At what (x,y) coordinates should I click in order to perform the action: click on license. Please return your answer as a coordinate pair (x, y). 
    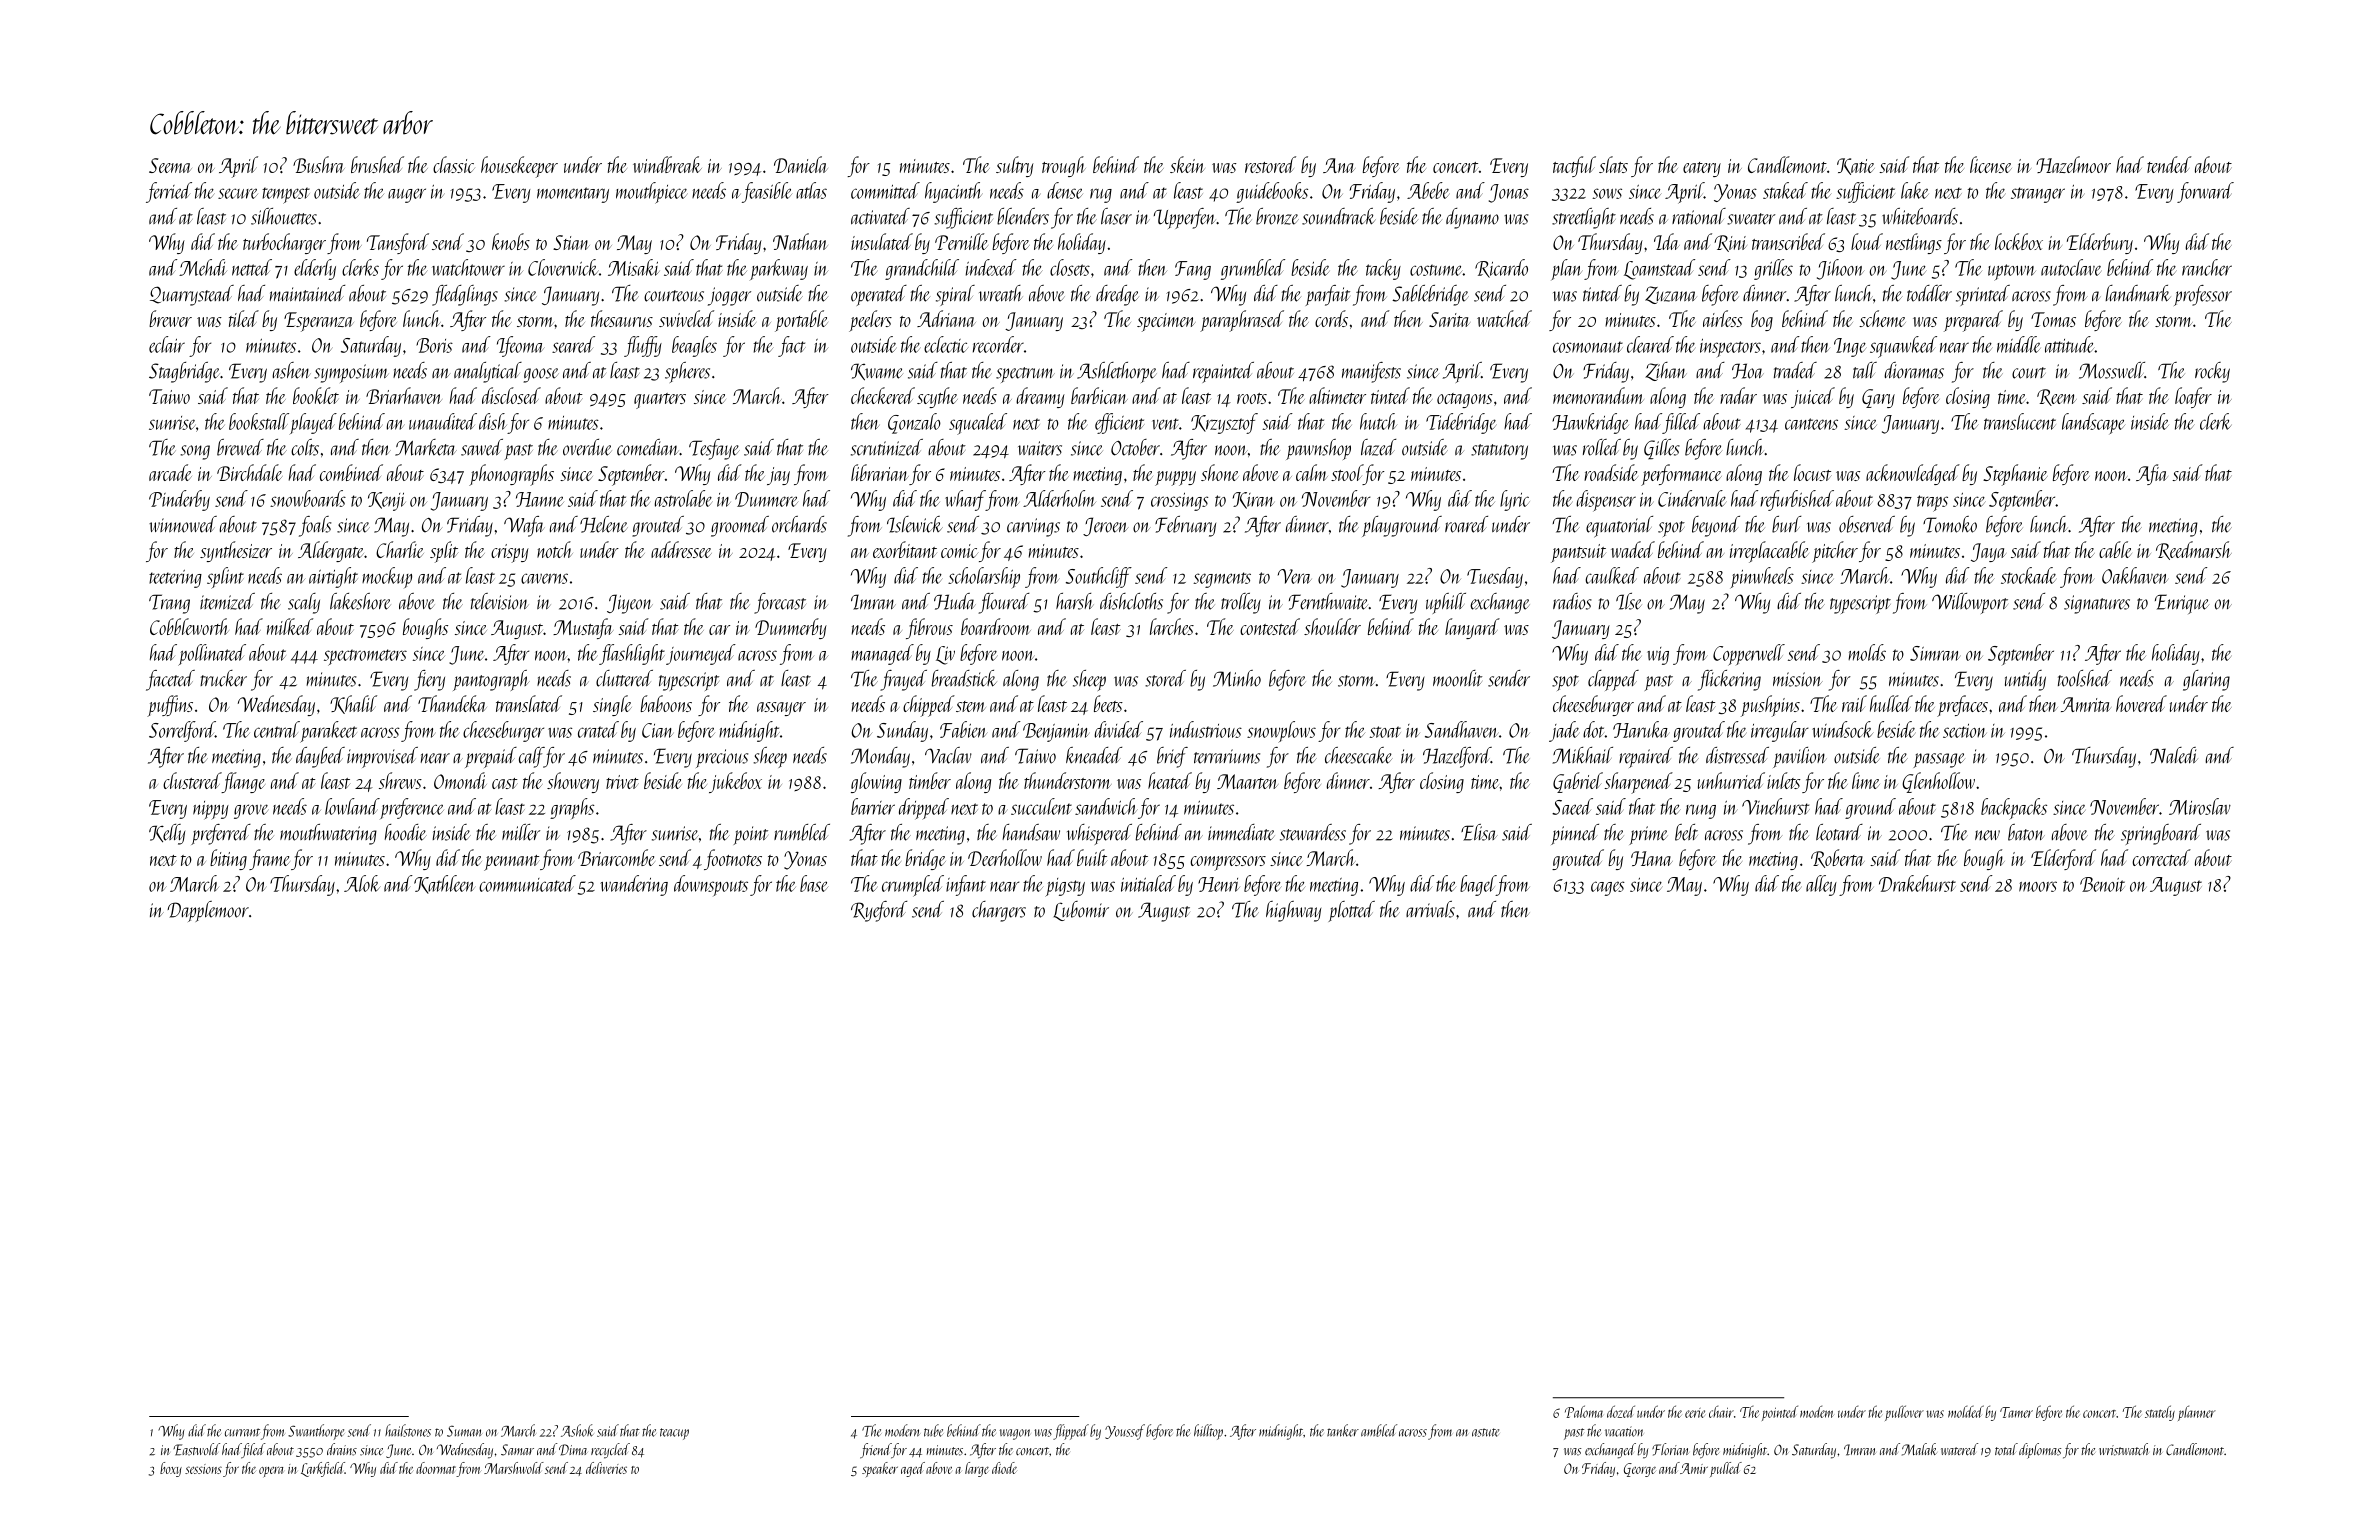
    Looking at the image, I should click on (1991, 164).
